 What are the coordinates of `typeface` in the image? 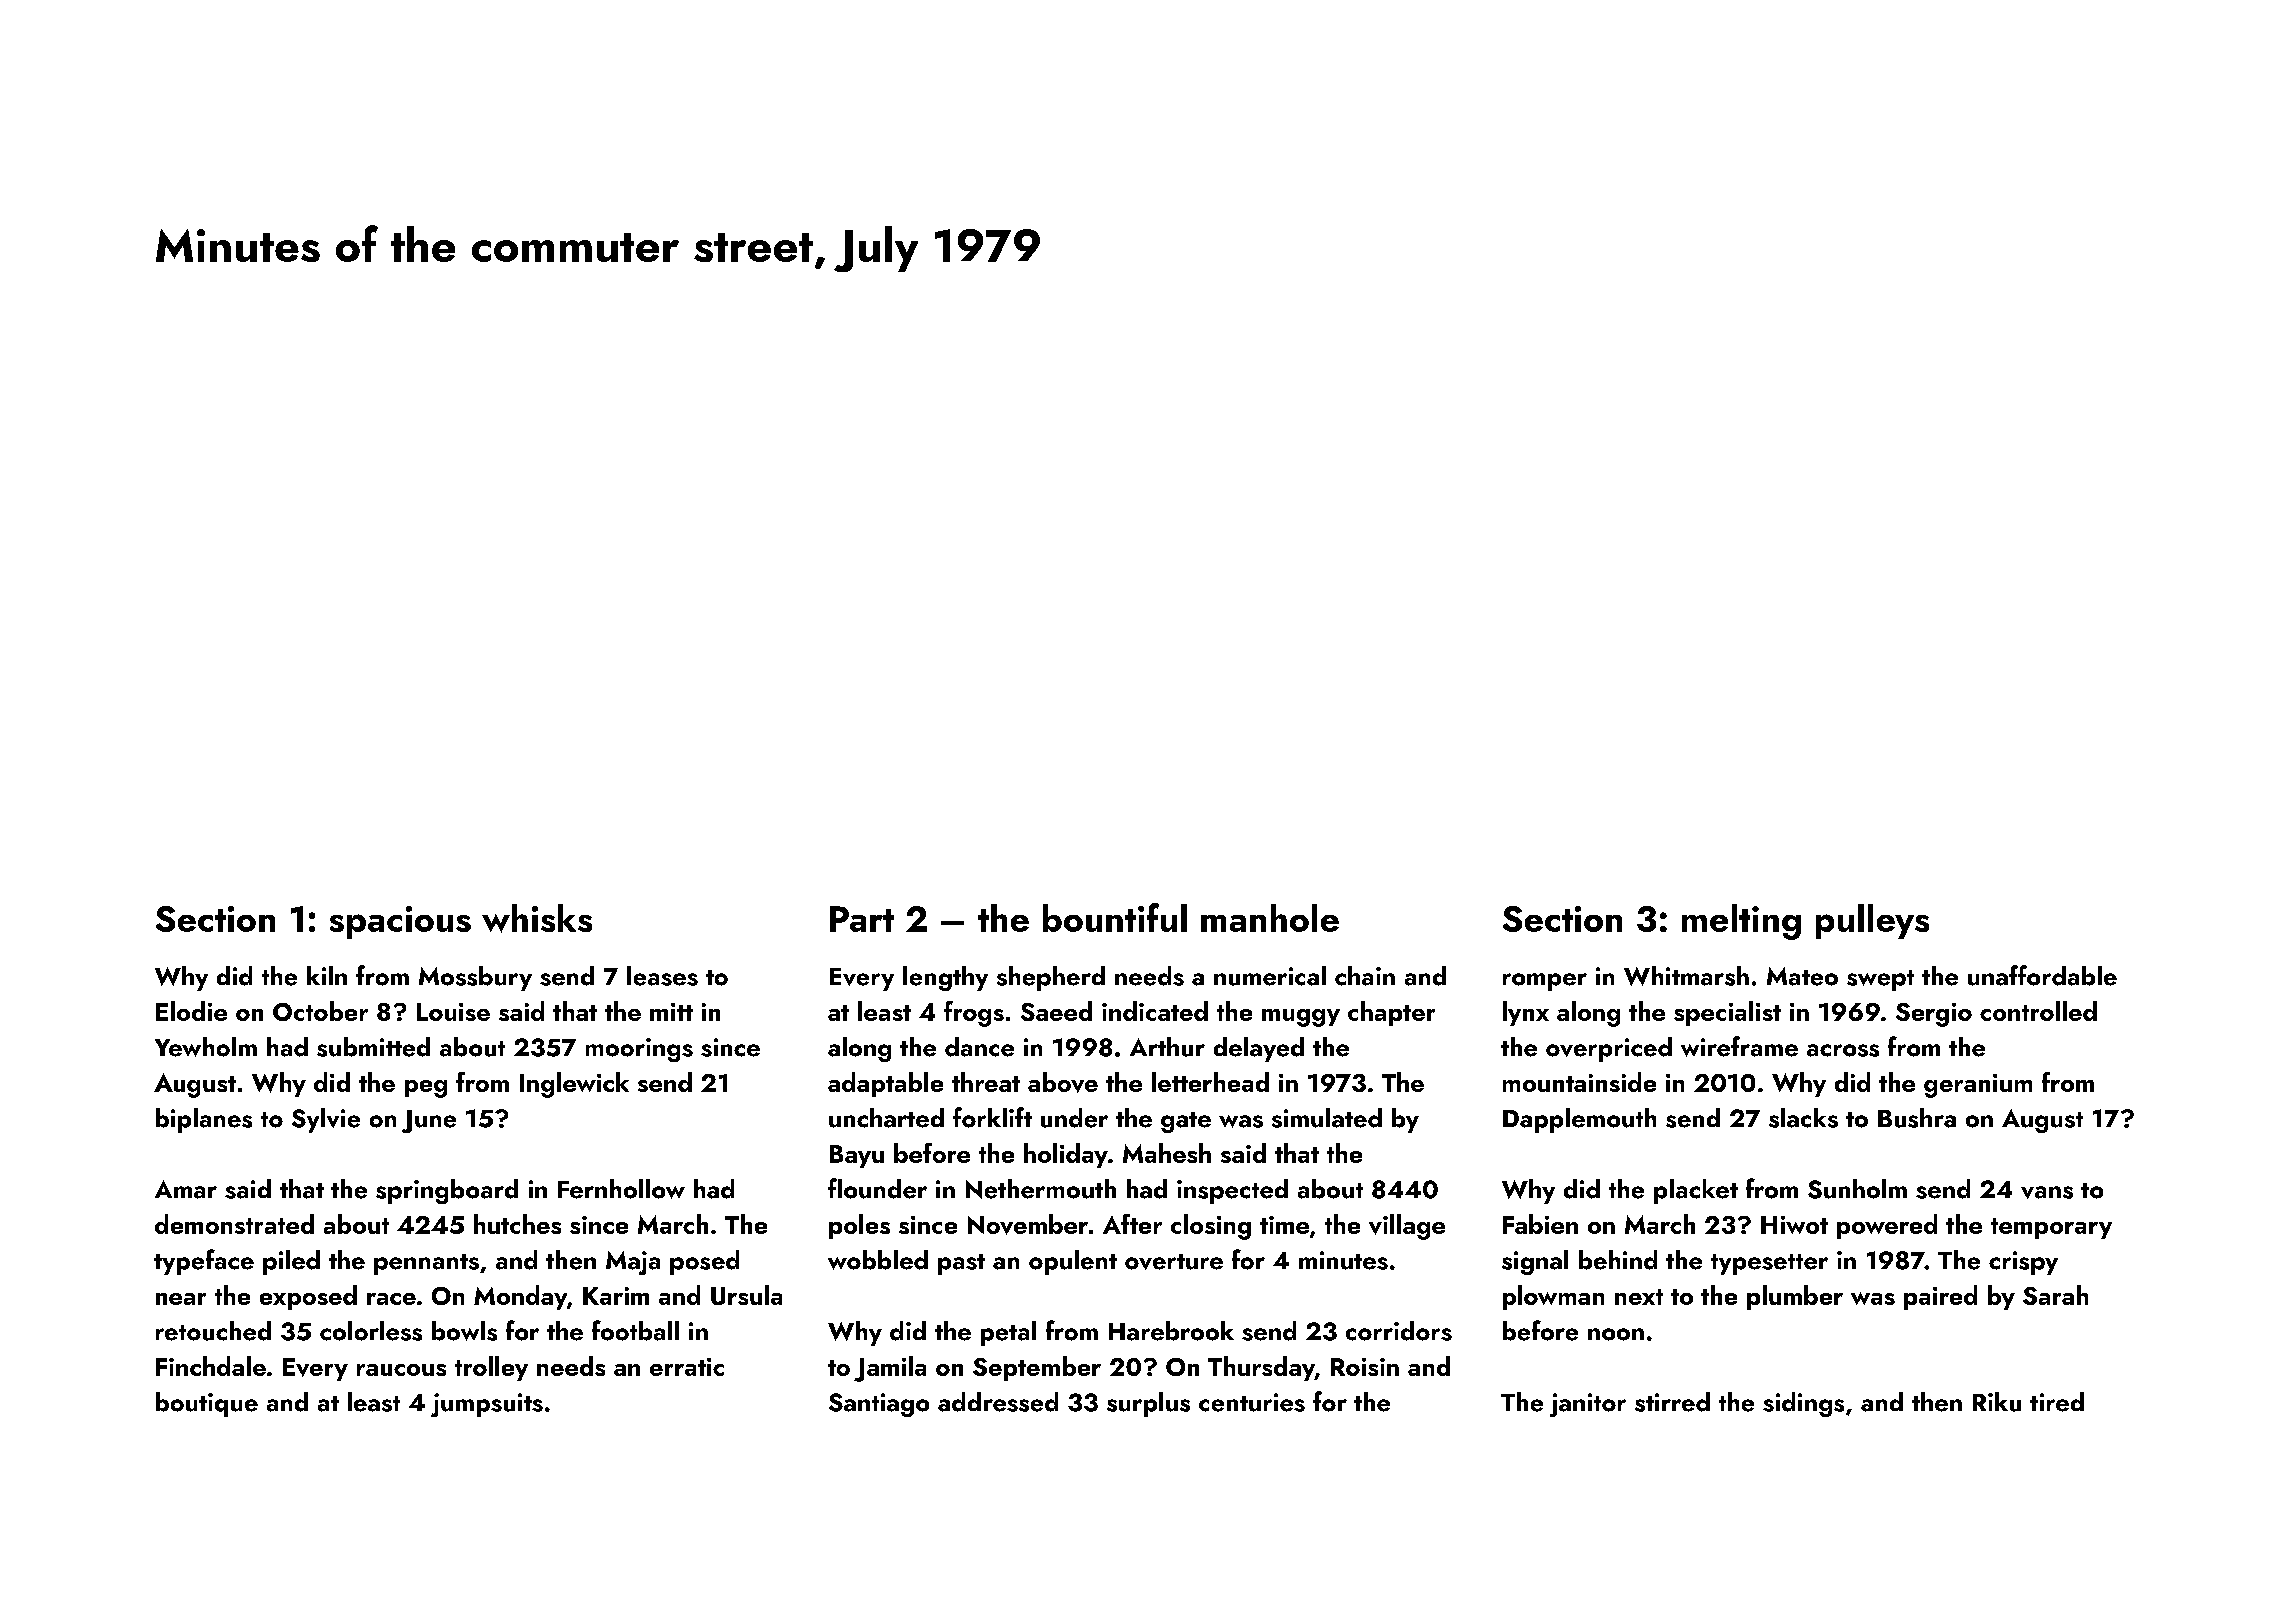 It's located at (204, 1262).
